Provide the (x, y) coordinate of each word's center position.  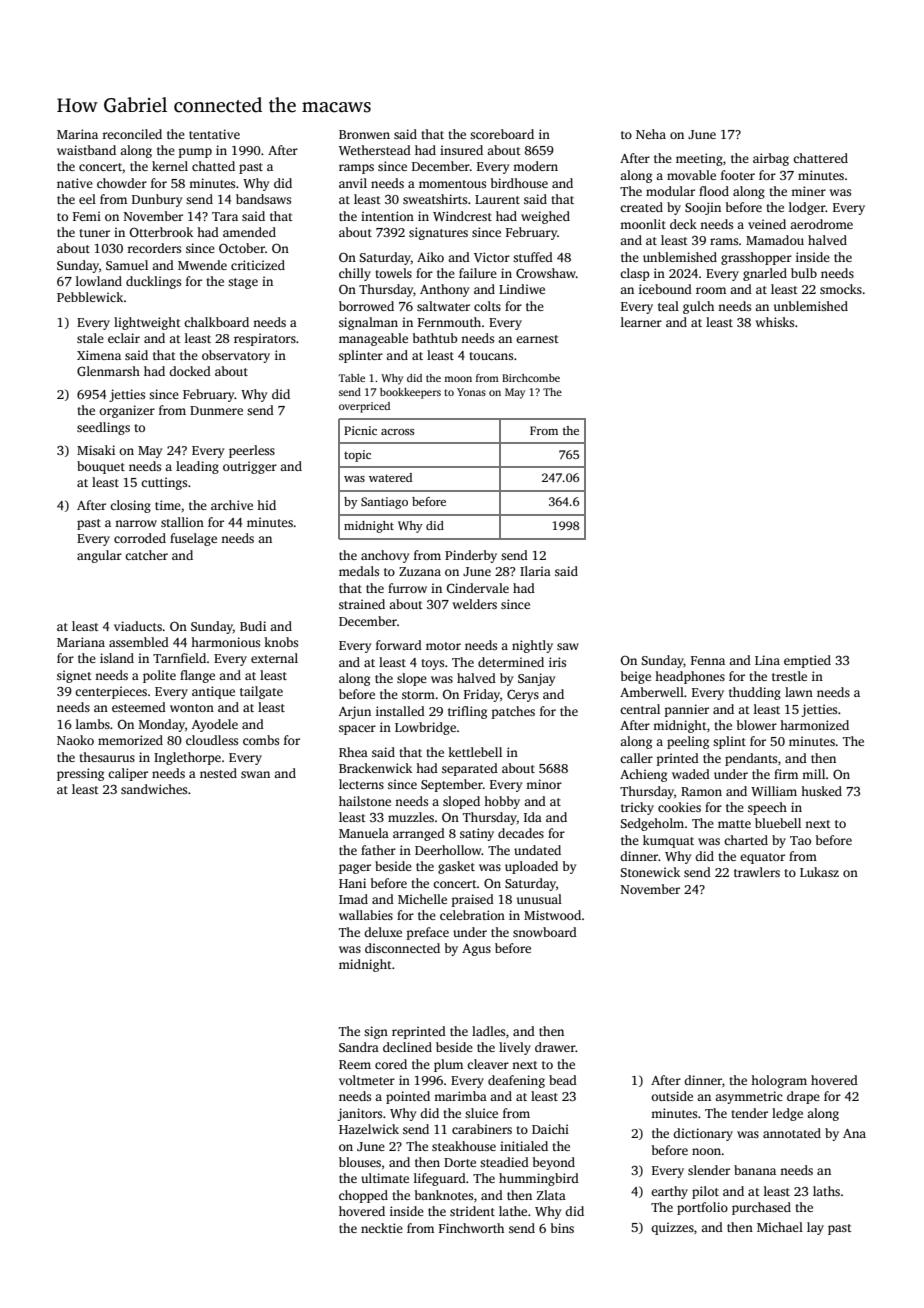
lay (815, 1228)
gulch (698, 307)
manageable (373, 339)
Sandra (359, 1047)
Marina (77, 134)
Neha (651, 134)
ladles (488, 1031)
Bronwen (364, 134)
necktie (382, 1228)
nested (218, 773)
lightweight (147, 323)
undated (537, 850)
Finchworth (471, 1228)
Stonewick (650, 872)
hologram (779, 1081)
